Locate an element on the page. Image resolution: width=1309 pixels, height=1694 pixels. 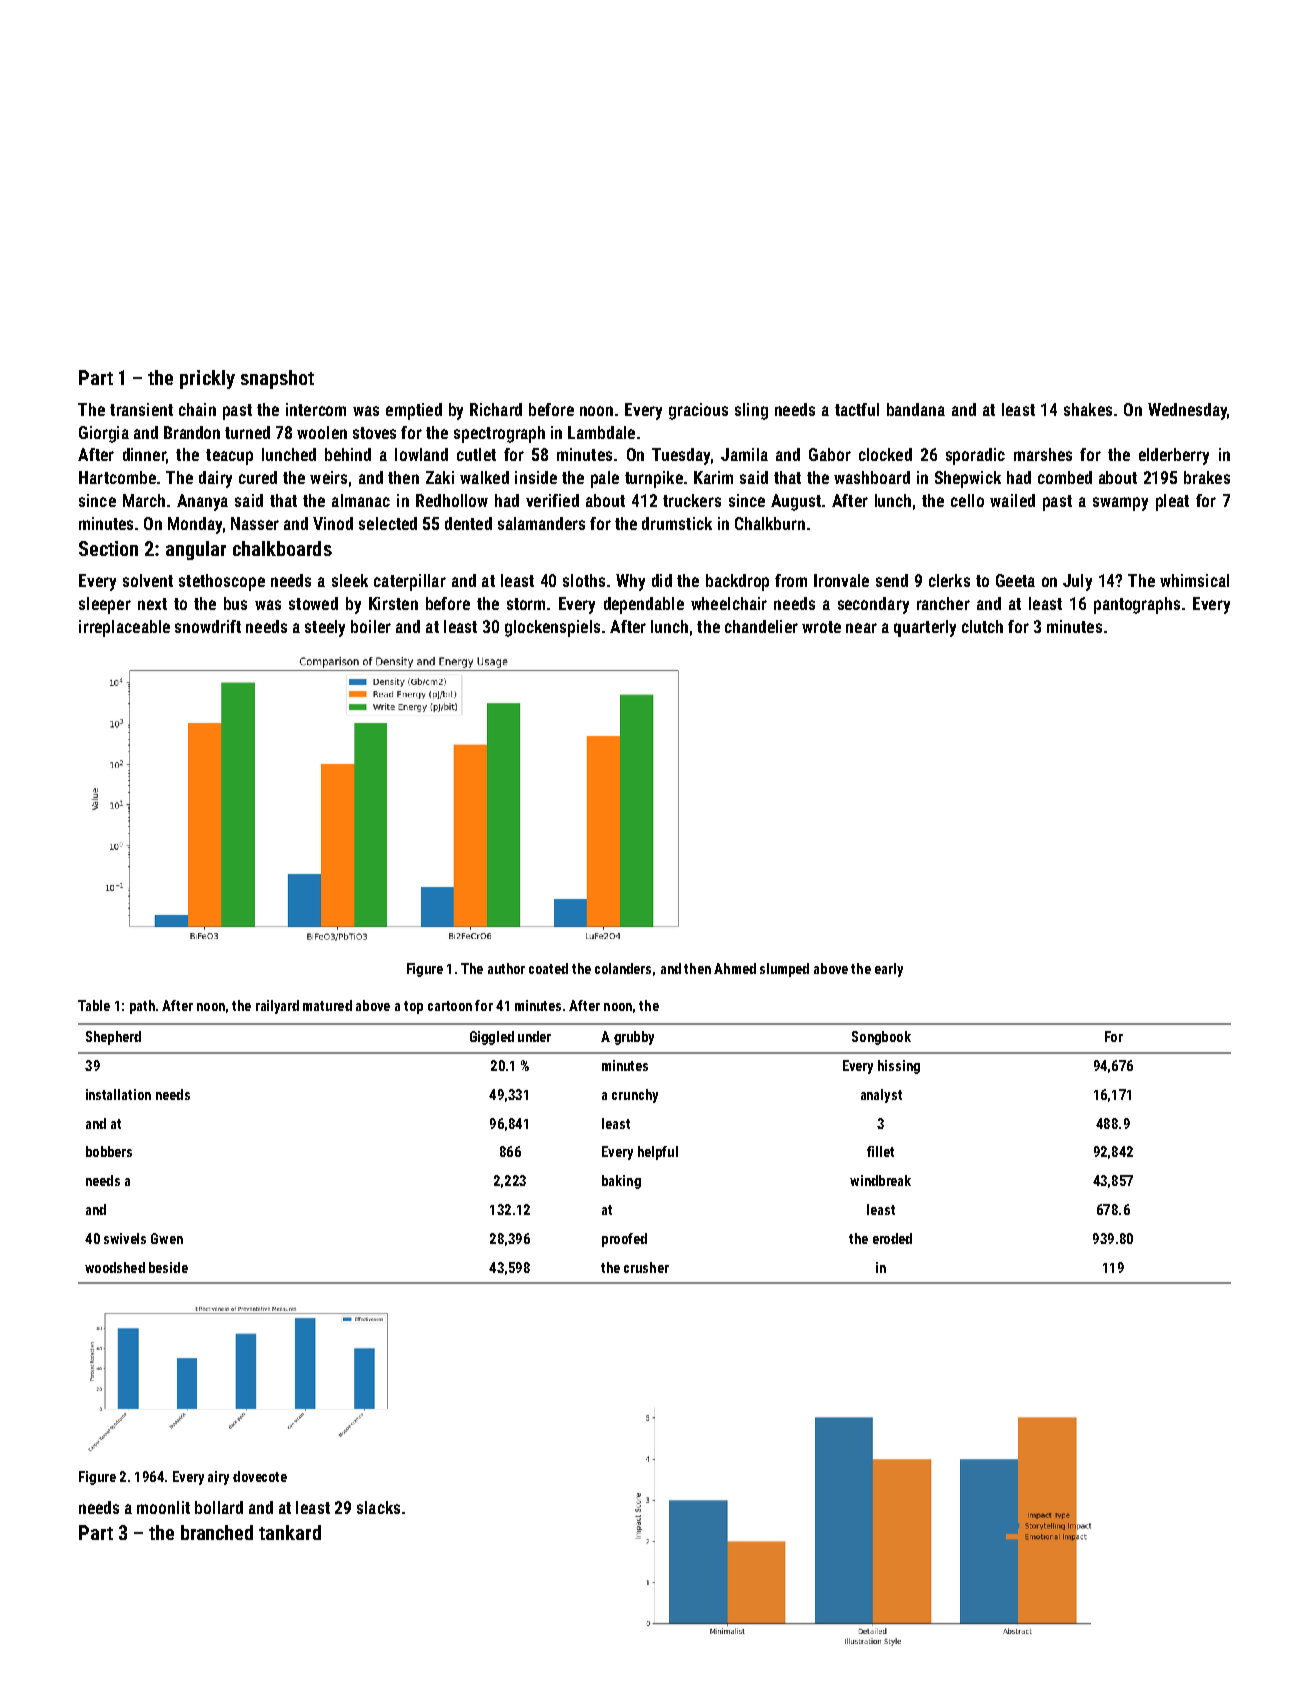
branched is located at coordinates (217, 1532).
